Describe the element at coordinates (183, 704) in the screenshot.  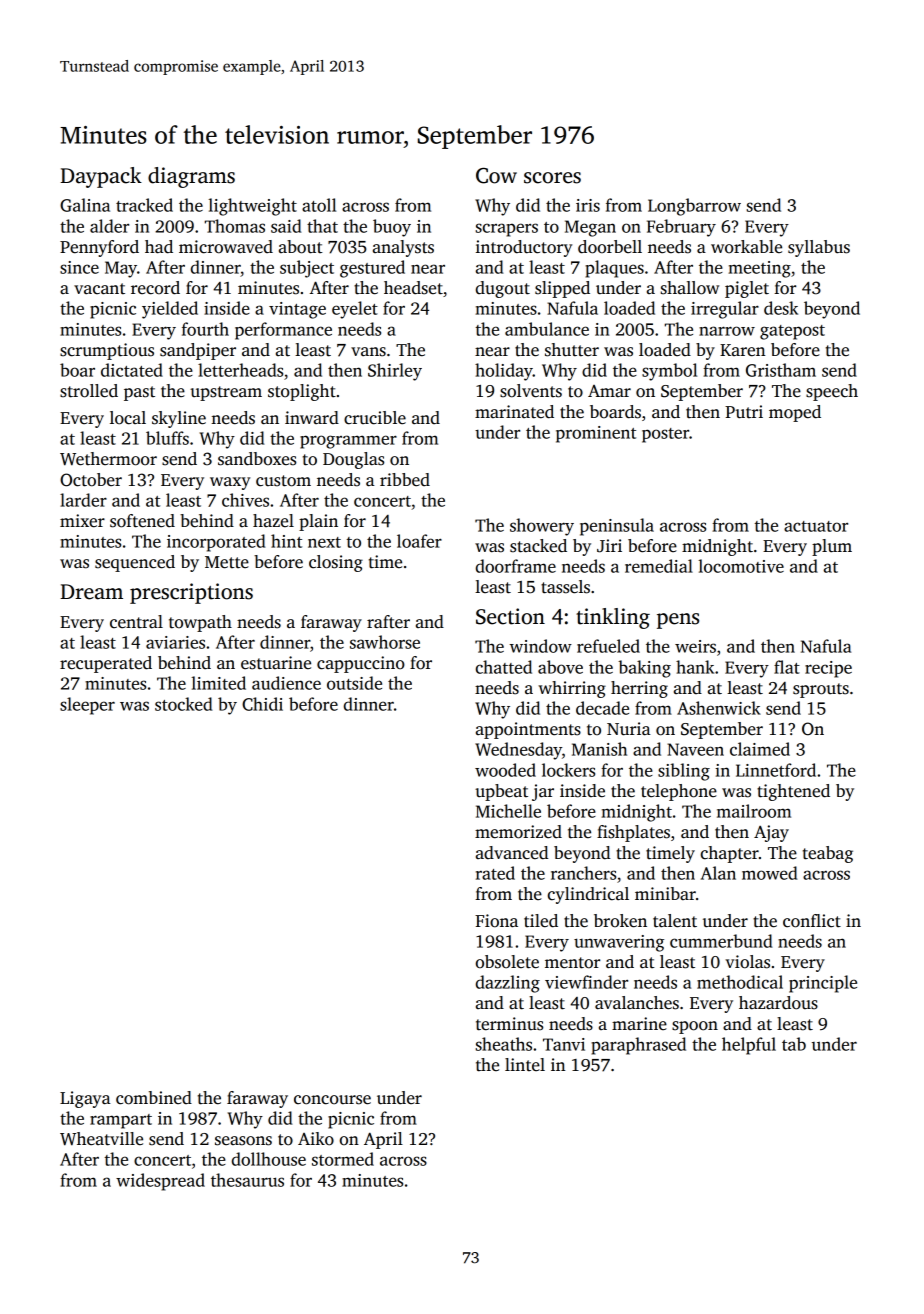
I see `stocked` at that location.
